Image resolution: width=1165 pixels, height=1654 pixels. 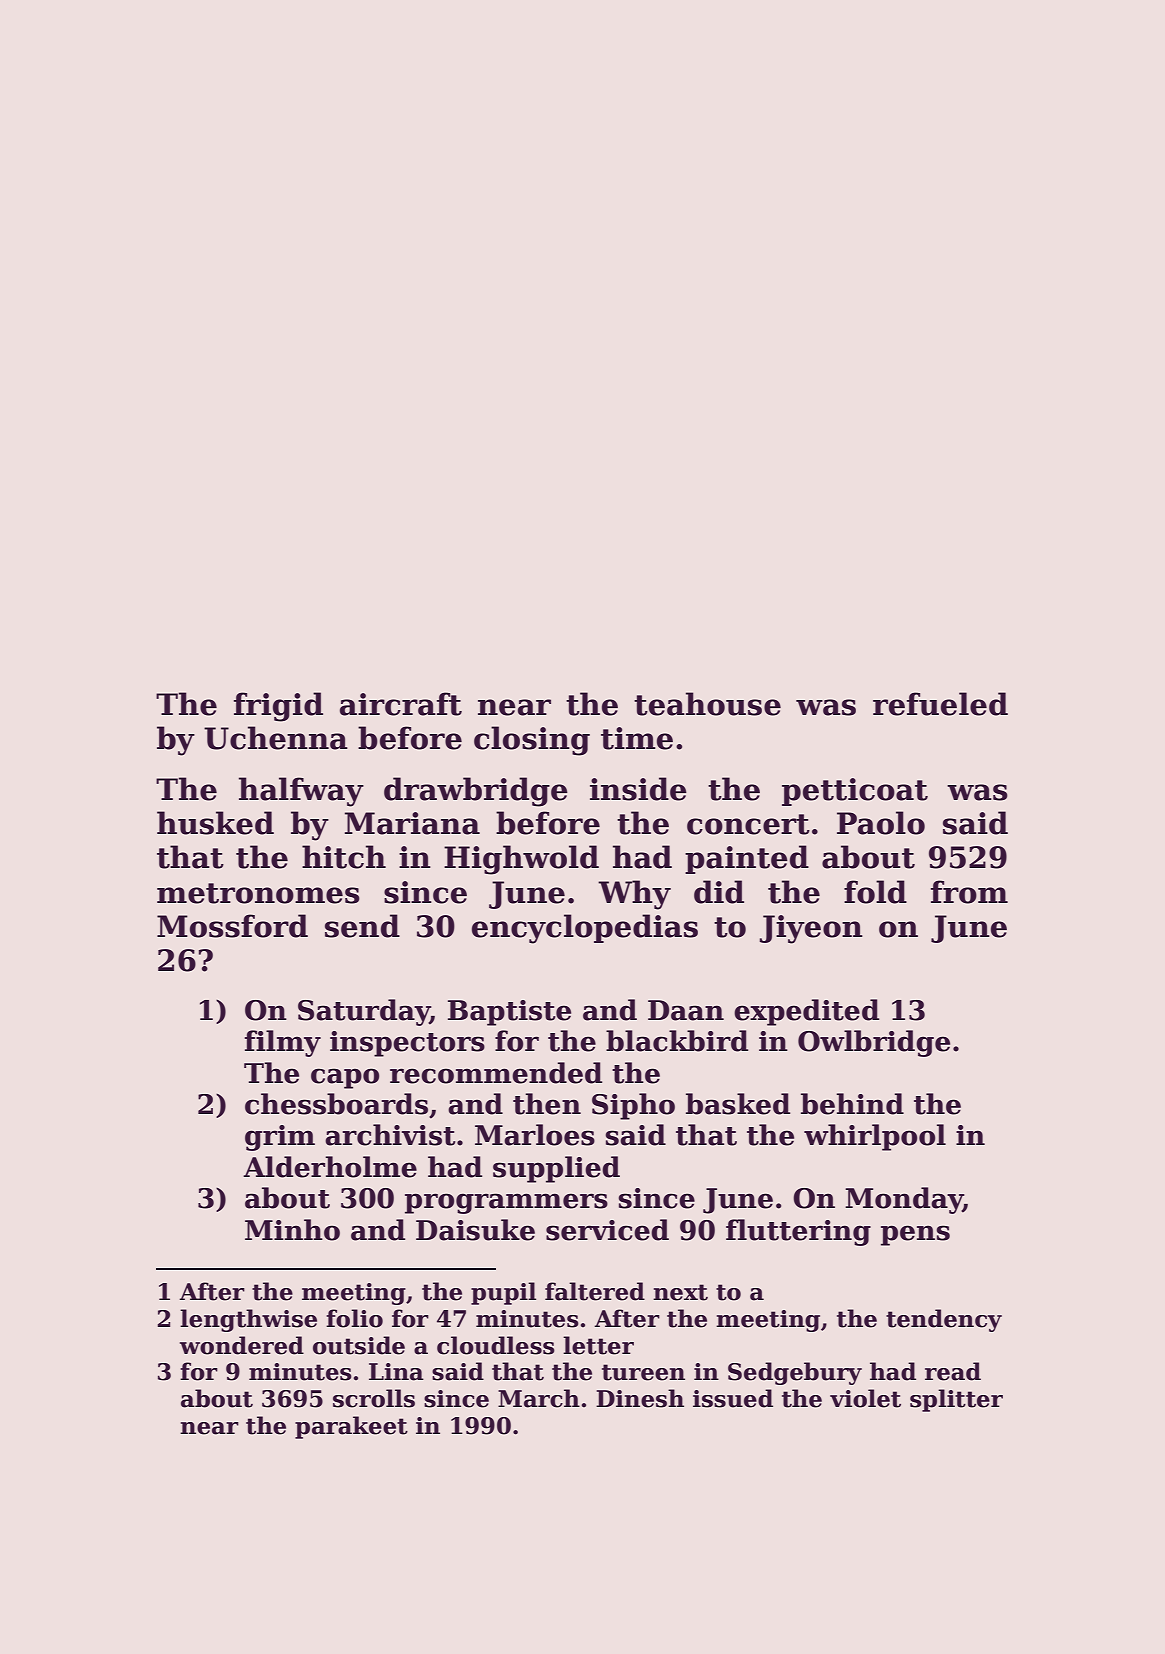 I want to click on encyclopedias, so click(x=585, y=929).
